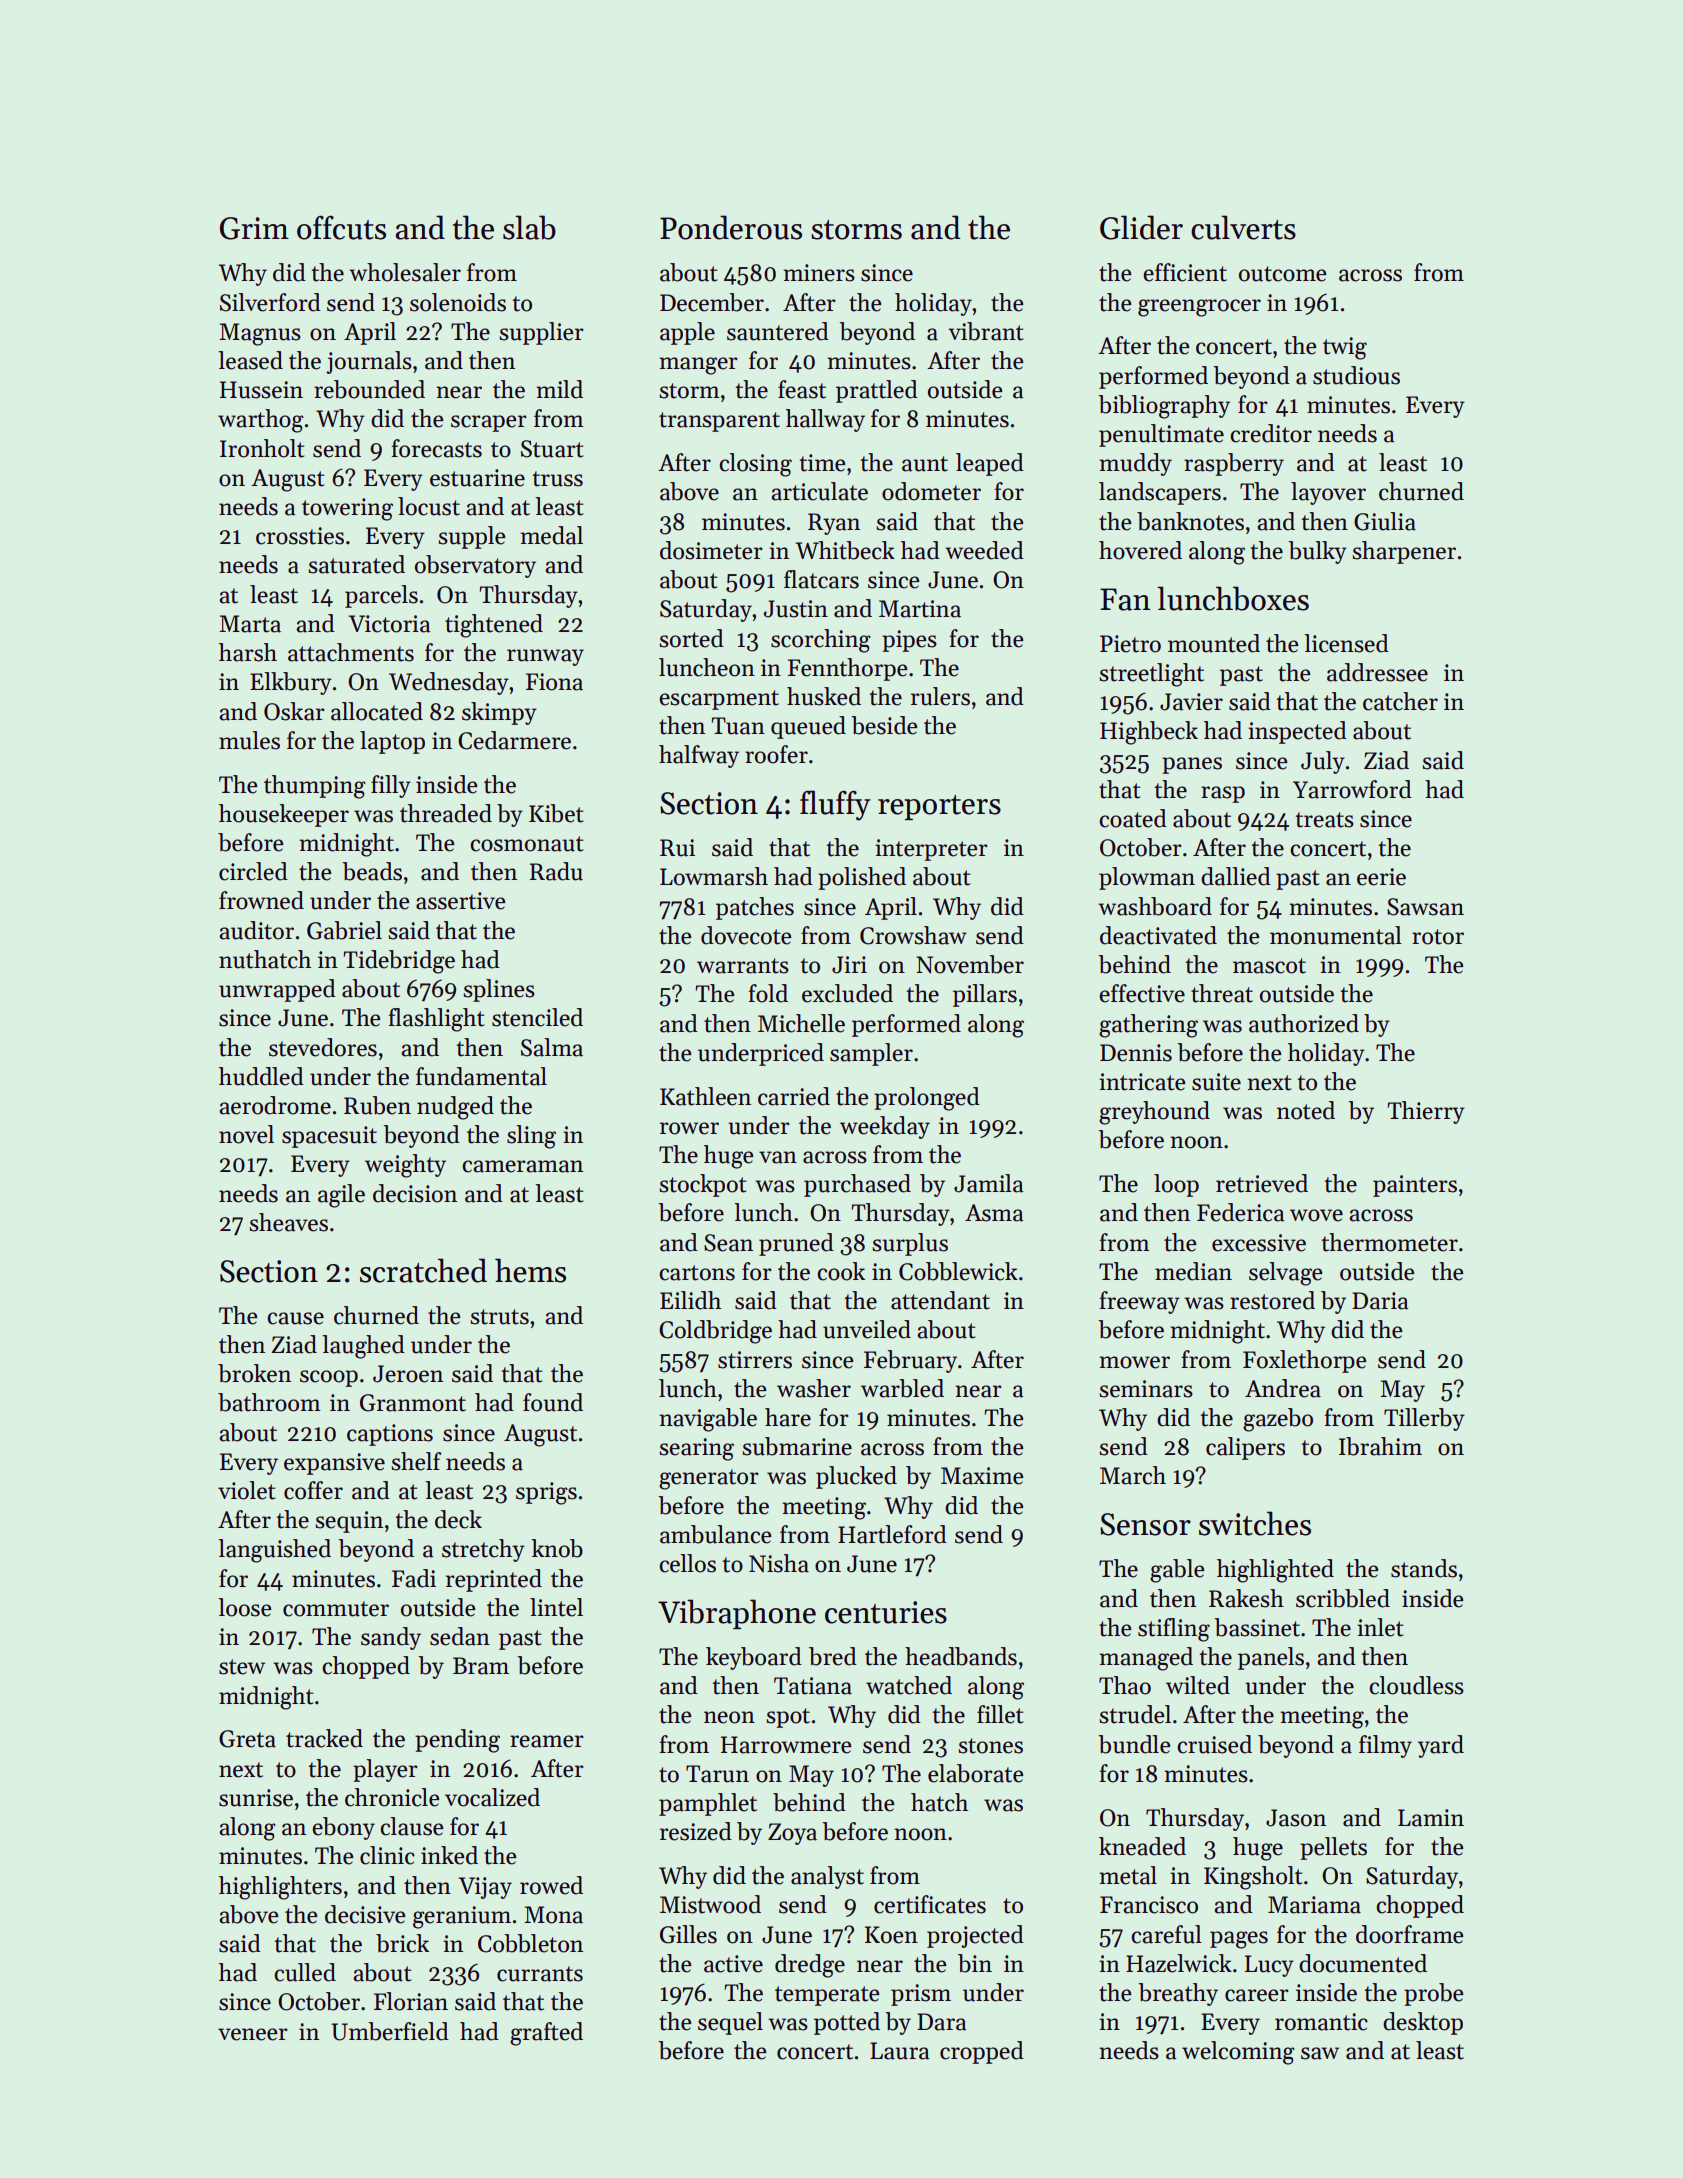 The image size is (1683, 2178). What do you see at coordinates (909, 641) in the screenshot?
I see `pipes` at bounding box center [909, 641].
